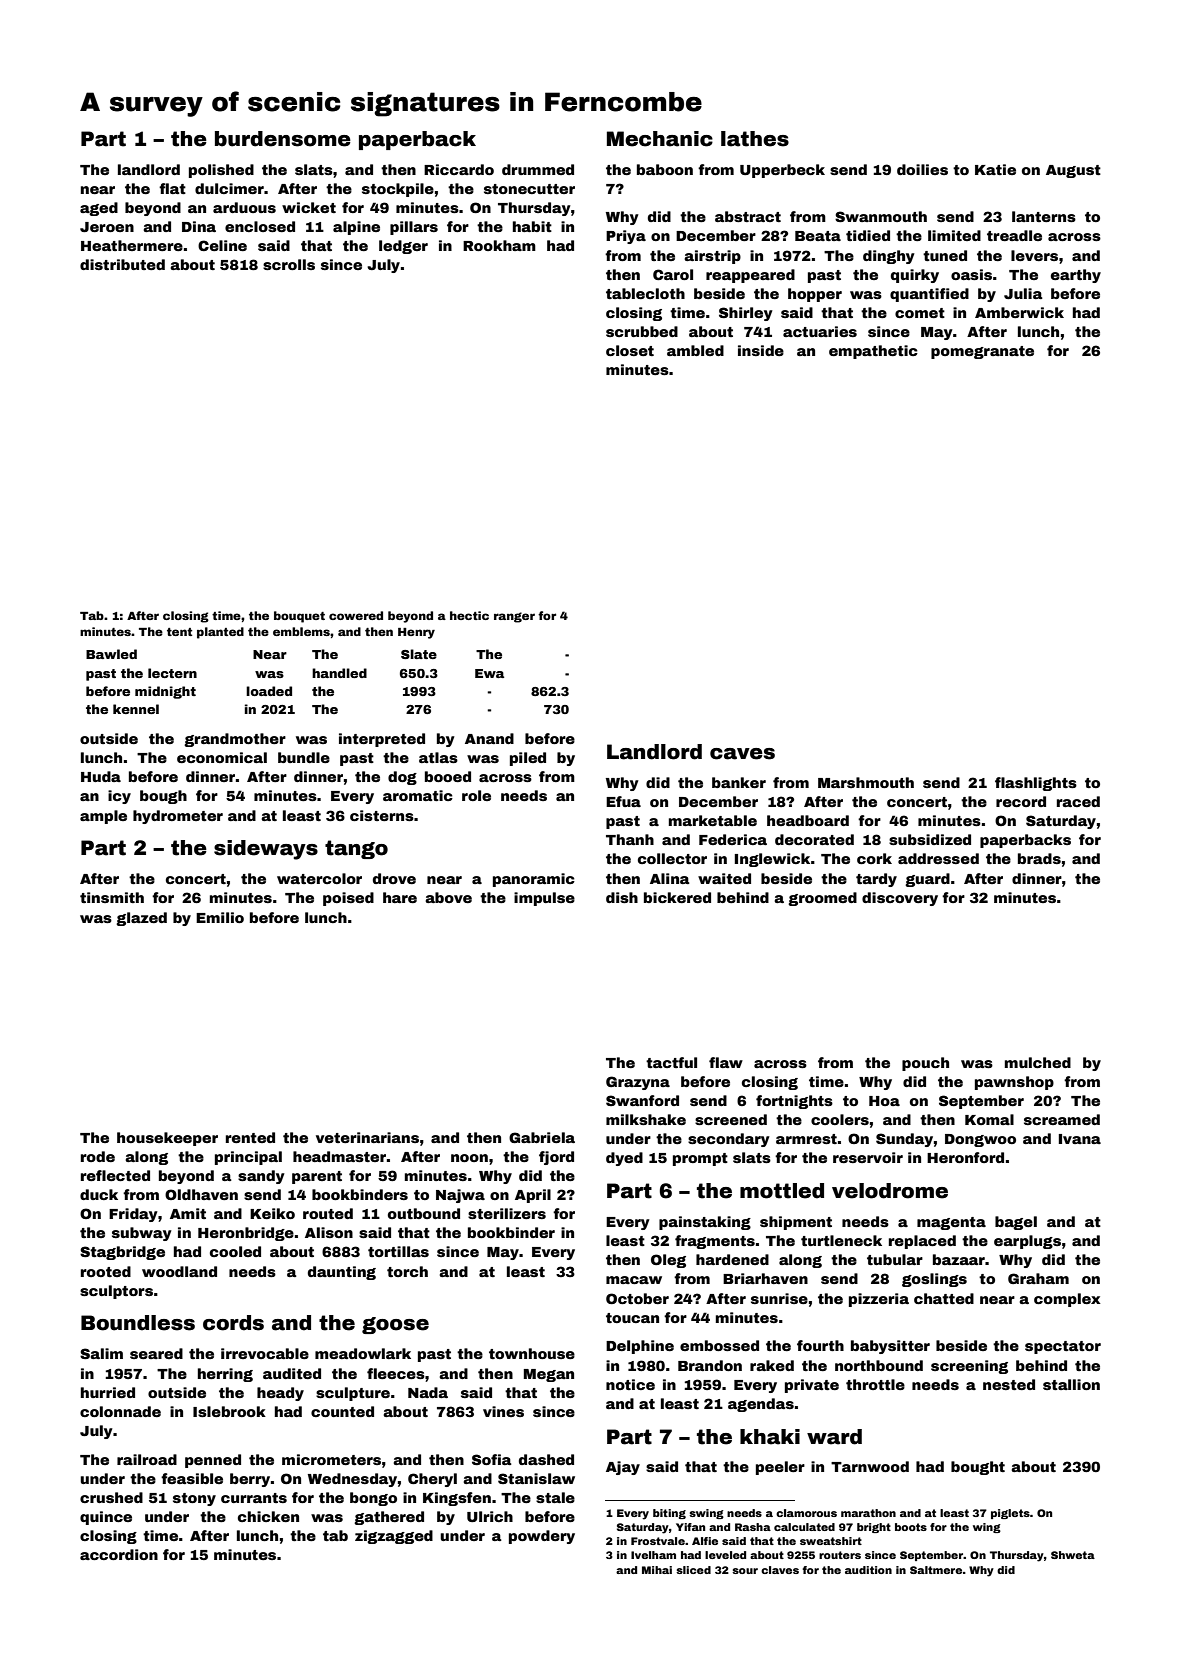 This screenshot has height=1671, width=1181. What do you see at coordinates (179, 632) in the screenshot?
I see `tent` at bounding box center [179, 632].
